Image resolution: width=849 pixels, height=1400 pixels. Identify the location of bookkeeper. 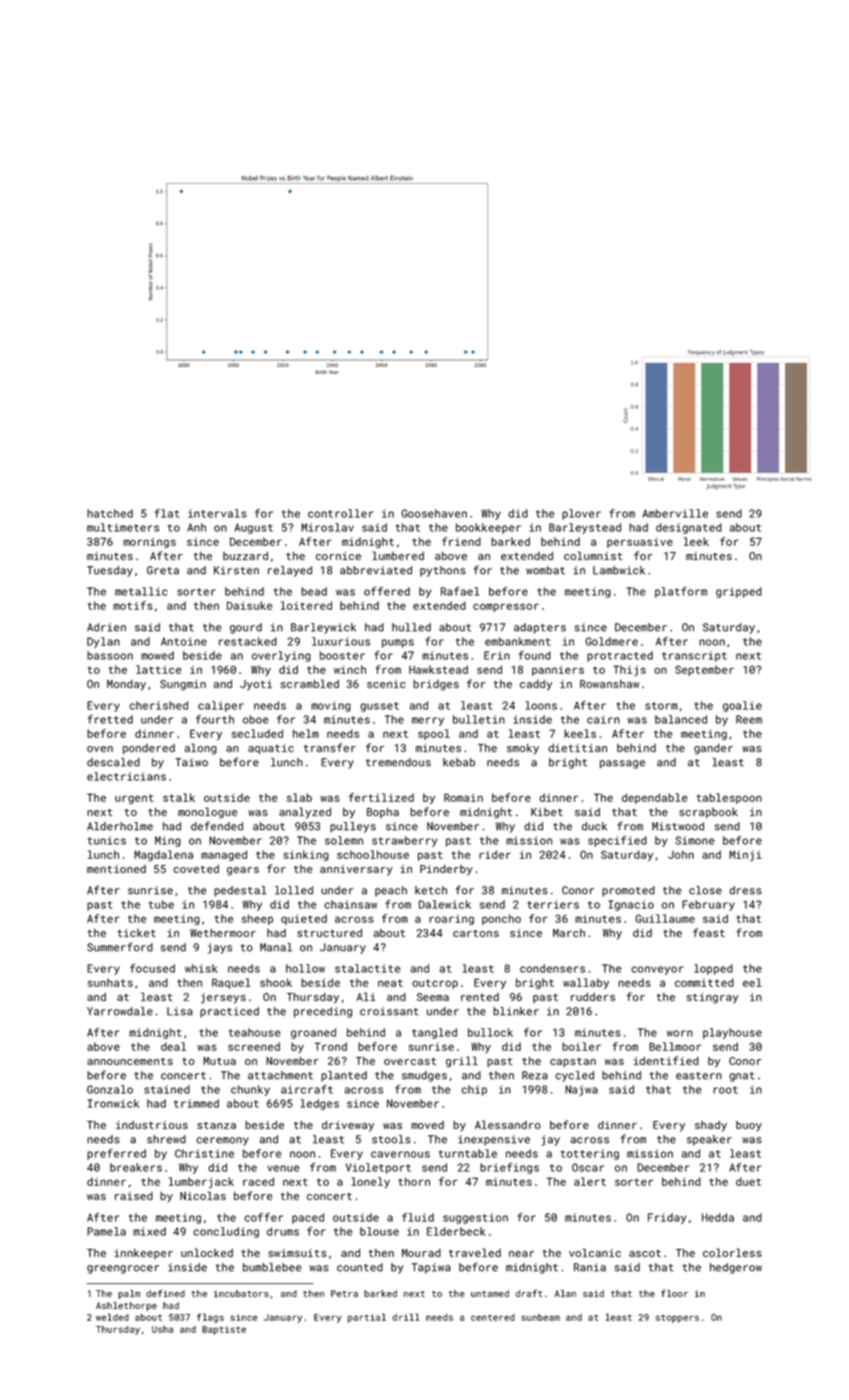
(488, 528).
